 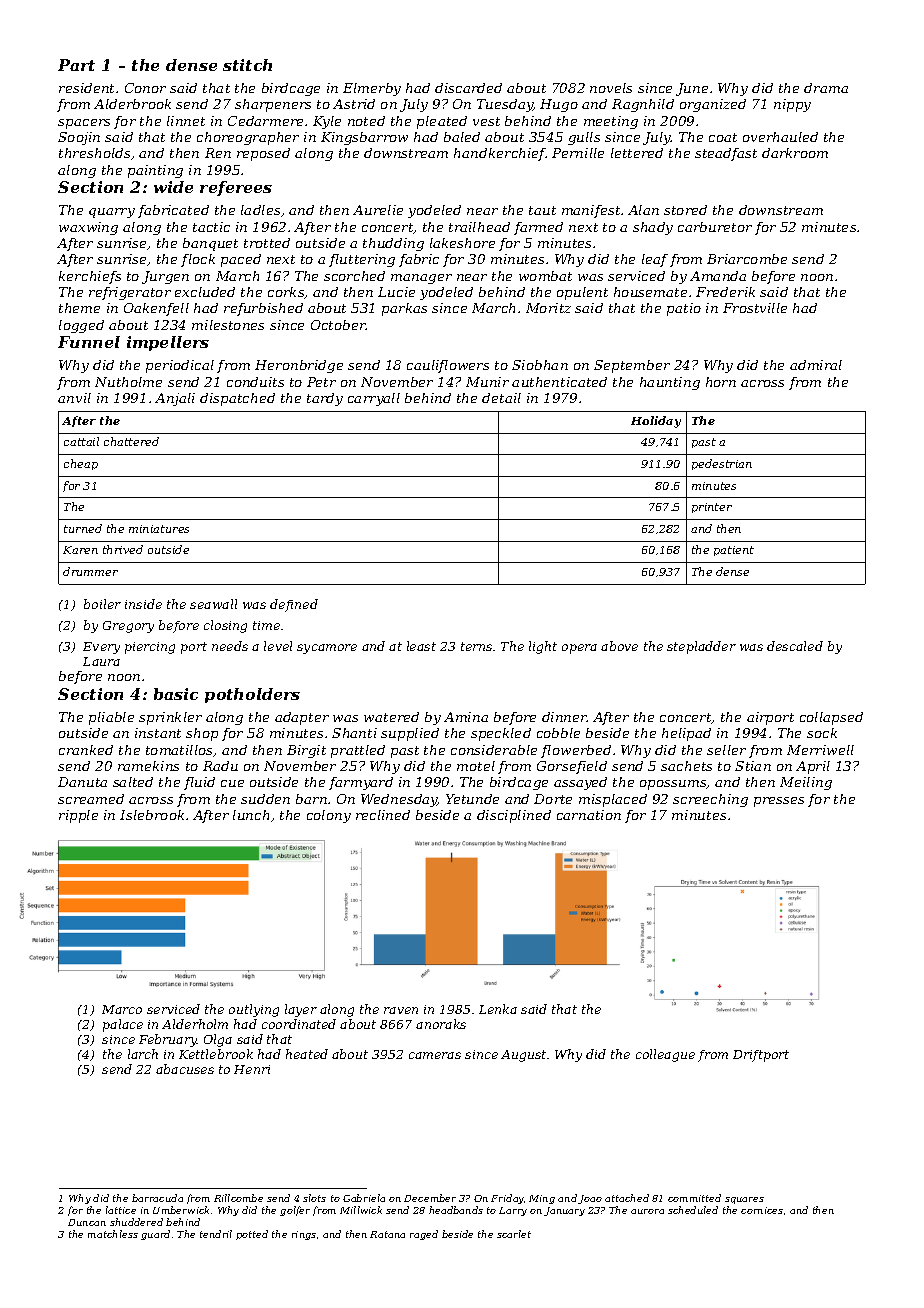 I want to click on lattice, so click(x=121, y=1210).
